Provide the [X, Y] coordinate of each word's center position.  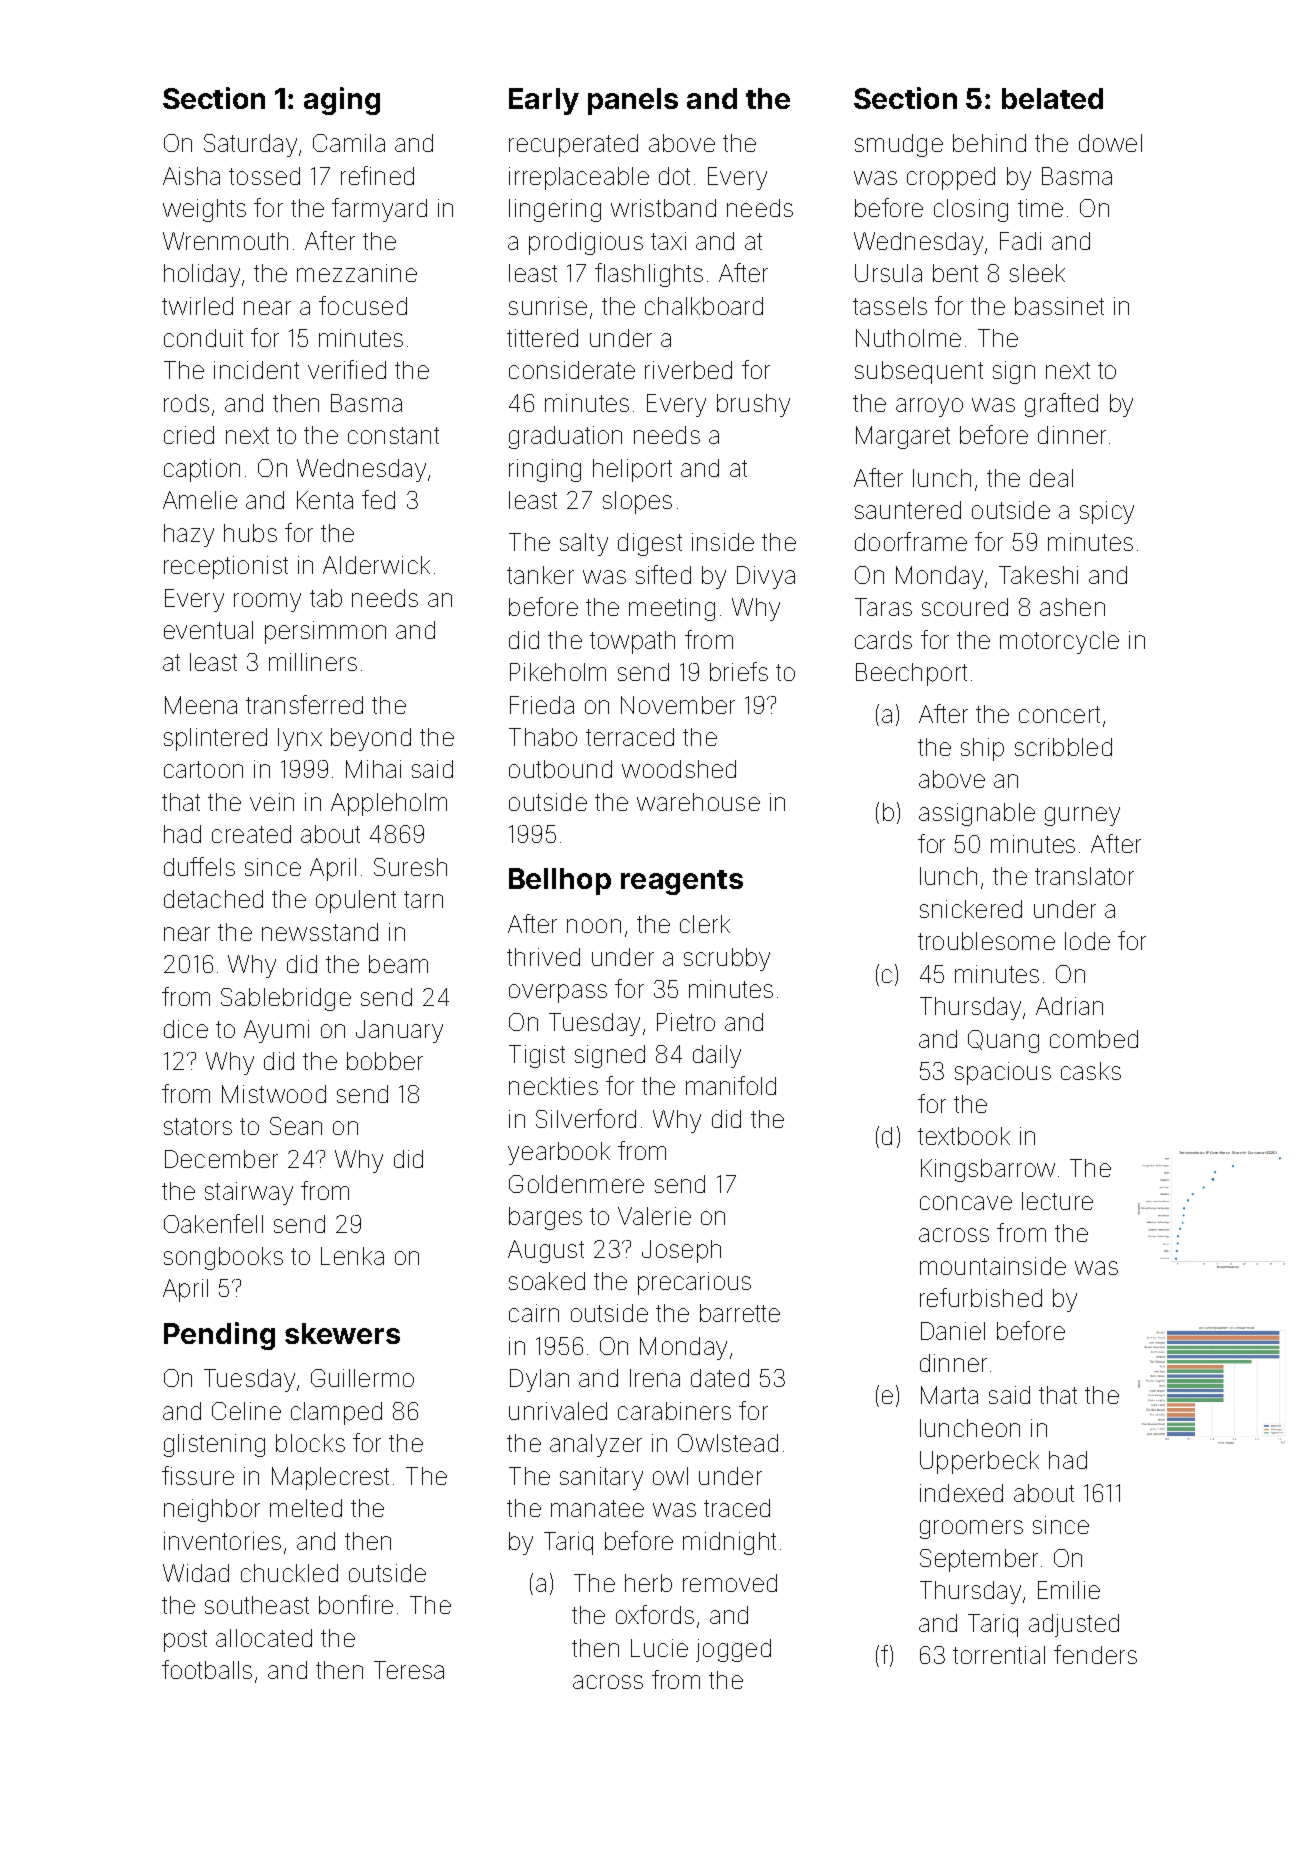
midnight [729, 1543]
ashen [1072, 607]
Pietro [686, 1022]
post [185, 1641]
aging [342, 101]
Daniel [953, 1331]
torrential [999, 1655]
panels [633, 101]
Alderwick [376, 565]
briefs [739, 671]
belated [1052, 98]
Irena [655, 1378]
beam [398, 964]
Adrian [1069, 1006]
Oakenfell [213, 1223]
